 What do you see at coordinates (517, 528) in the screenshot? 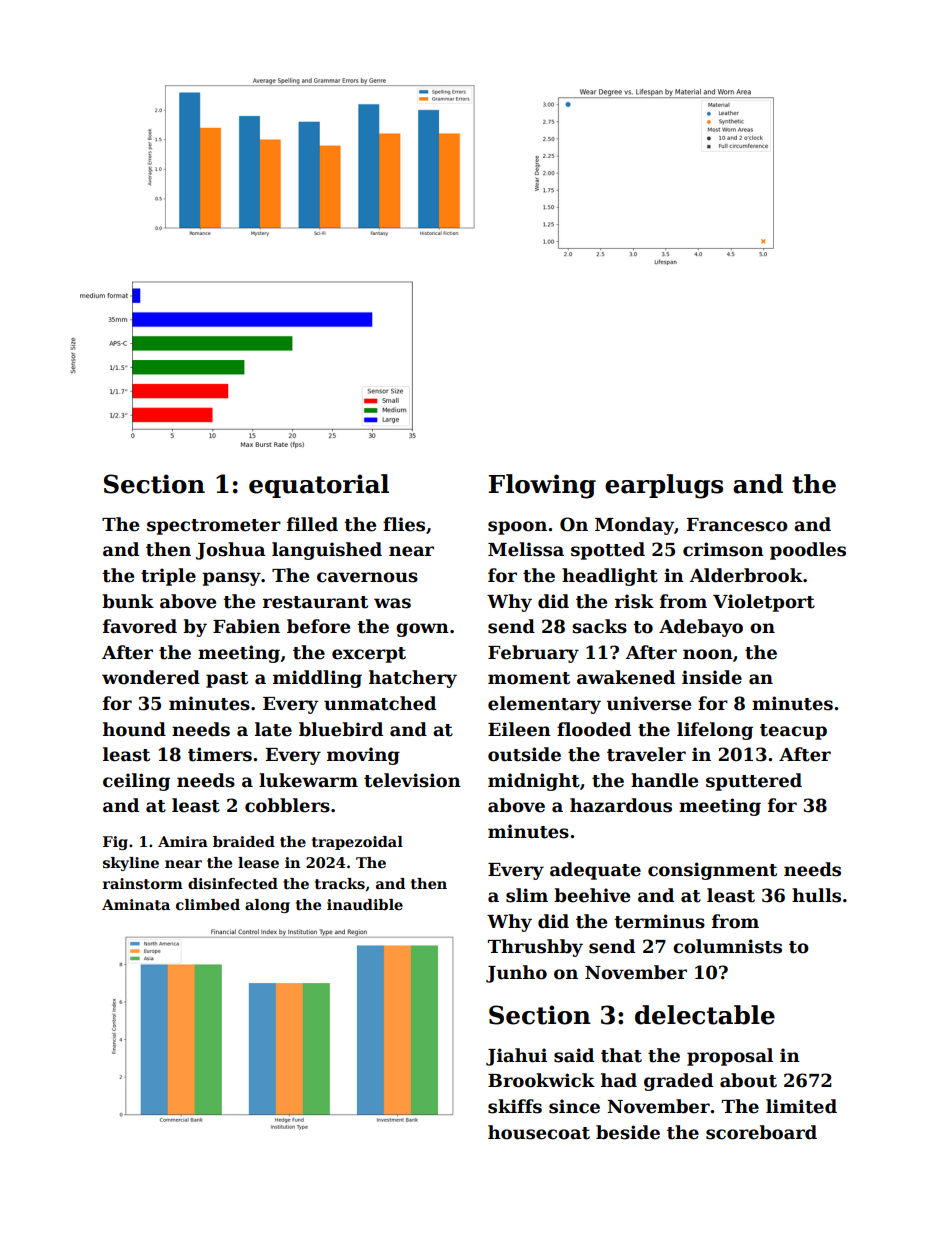
I see `spoon` at bounding box center [517, 528].
